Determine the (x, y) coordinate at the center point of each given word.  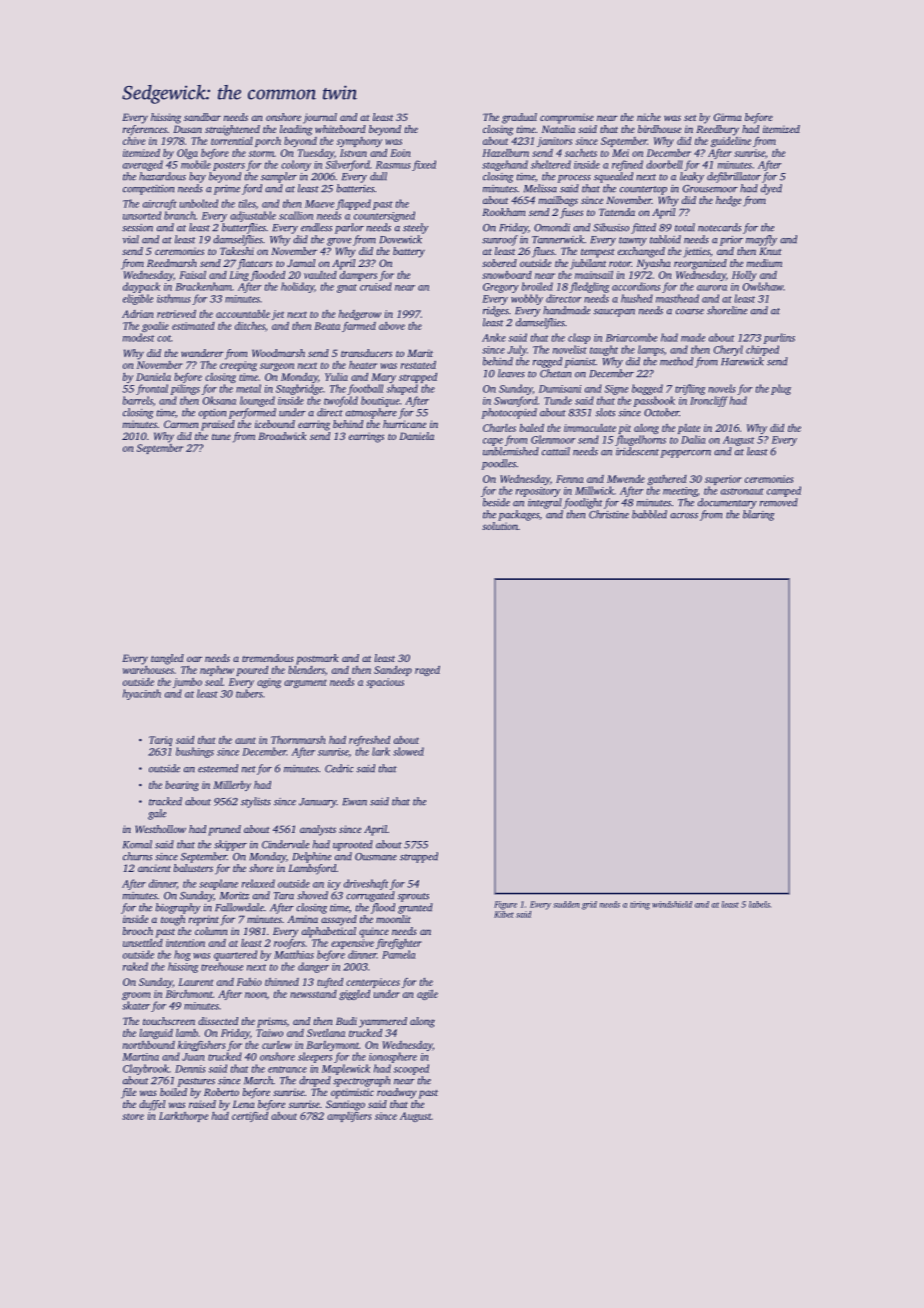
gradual (519, 118)
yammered (383, 1022)
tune (221, 437)
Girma (728, 117)
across (684, 516)
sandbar (202, 117)
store (133, 1116)
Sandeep (393, 671)
